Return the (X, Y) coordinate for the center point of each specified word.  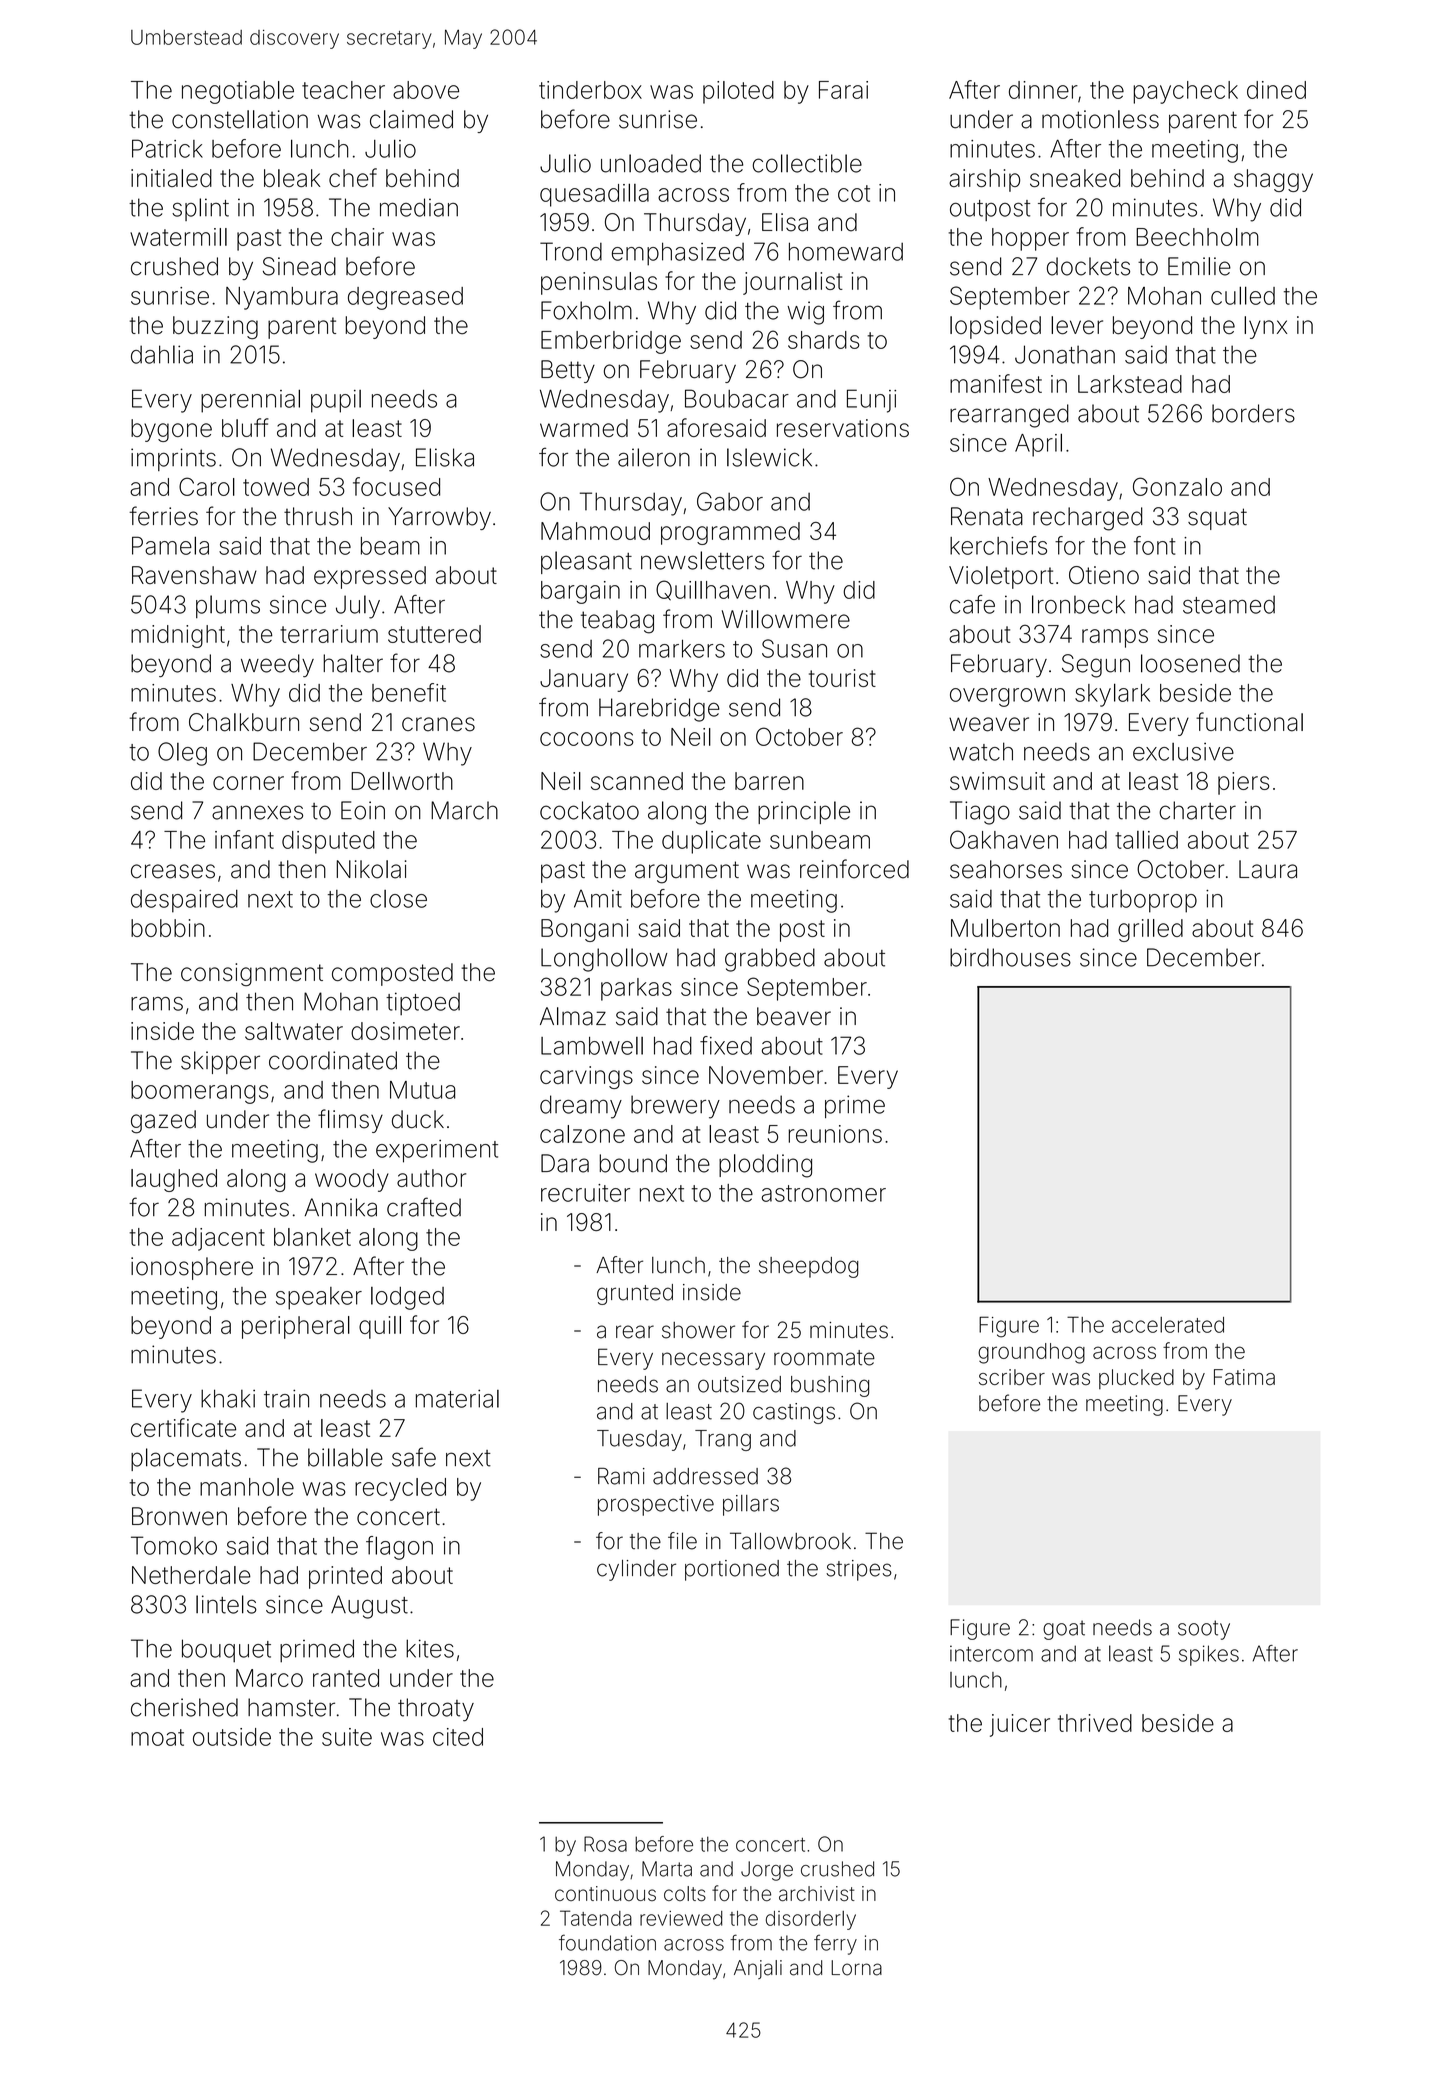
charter (1197, 810)
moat (157, 1737)
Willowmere (786, 619)
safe (414, 1457)
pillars (751, 1505)
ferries (163, 516)
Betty (568, 371)
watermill (178, 237)
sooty (1204, 1630)
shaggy (1273, 180)
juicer (1020, 1725)
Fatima (1244, 1377)
